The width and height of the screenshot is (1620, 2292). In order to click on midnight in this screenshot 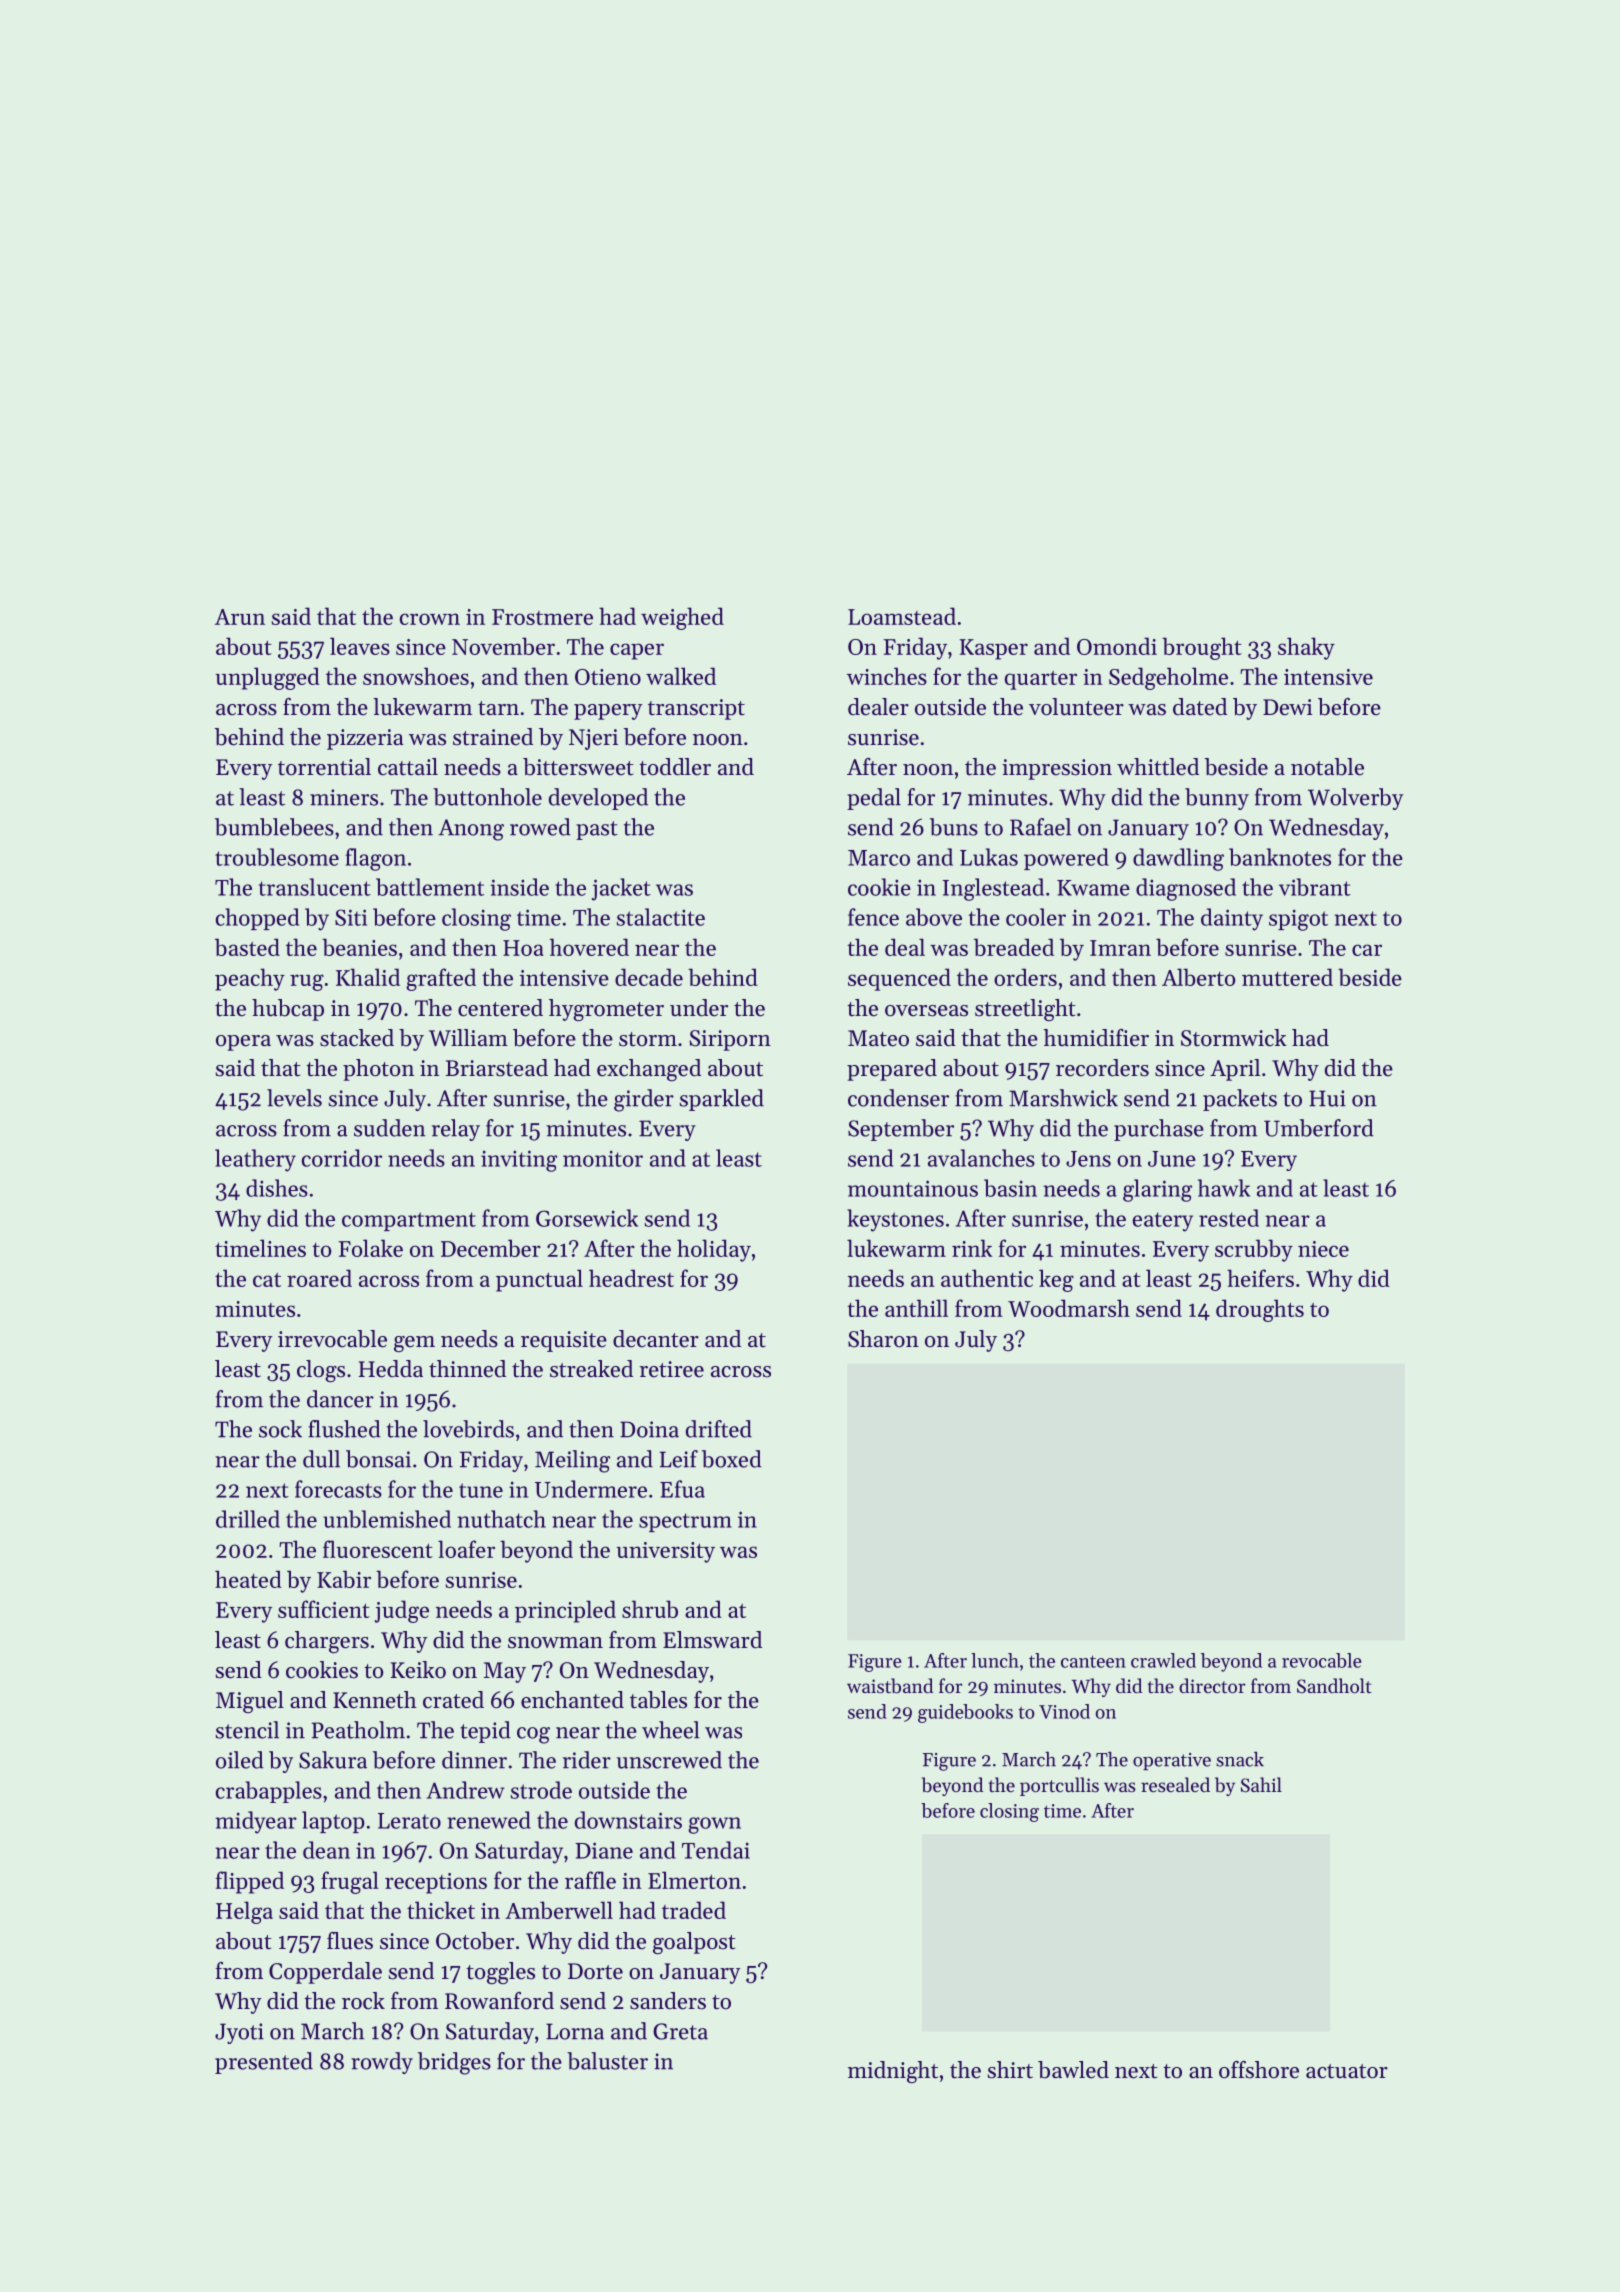, I will do `click(893, 2072)`.
